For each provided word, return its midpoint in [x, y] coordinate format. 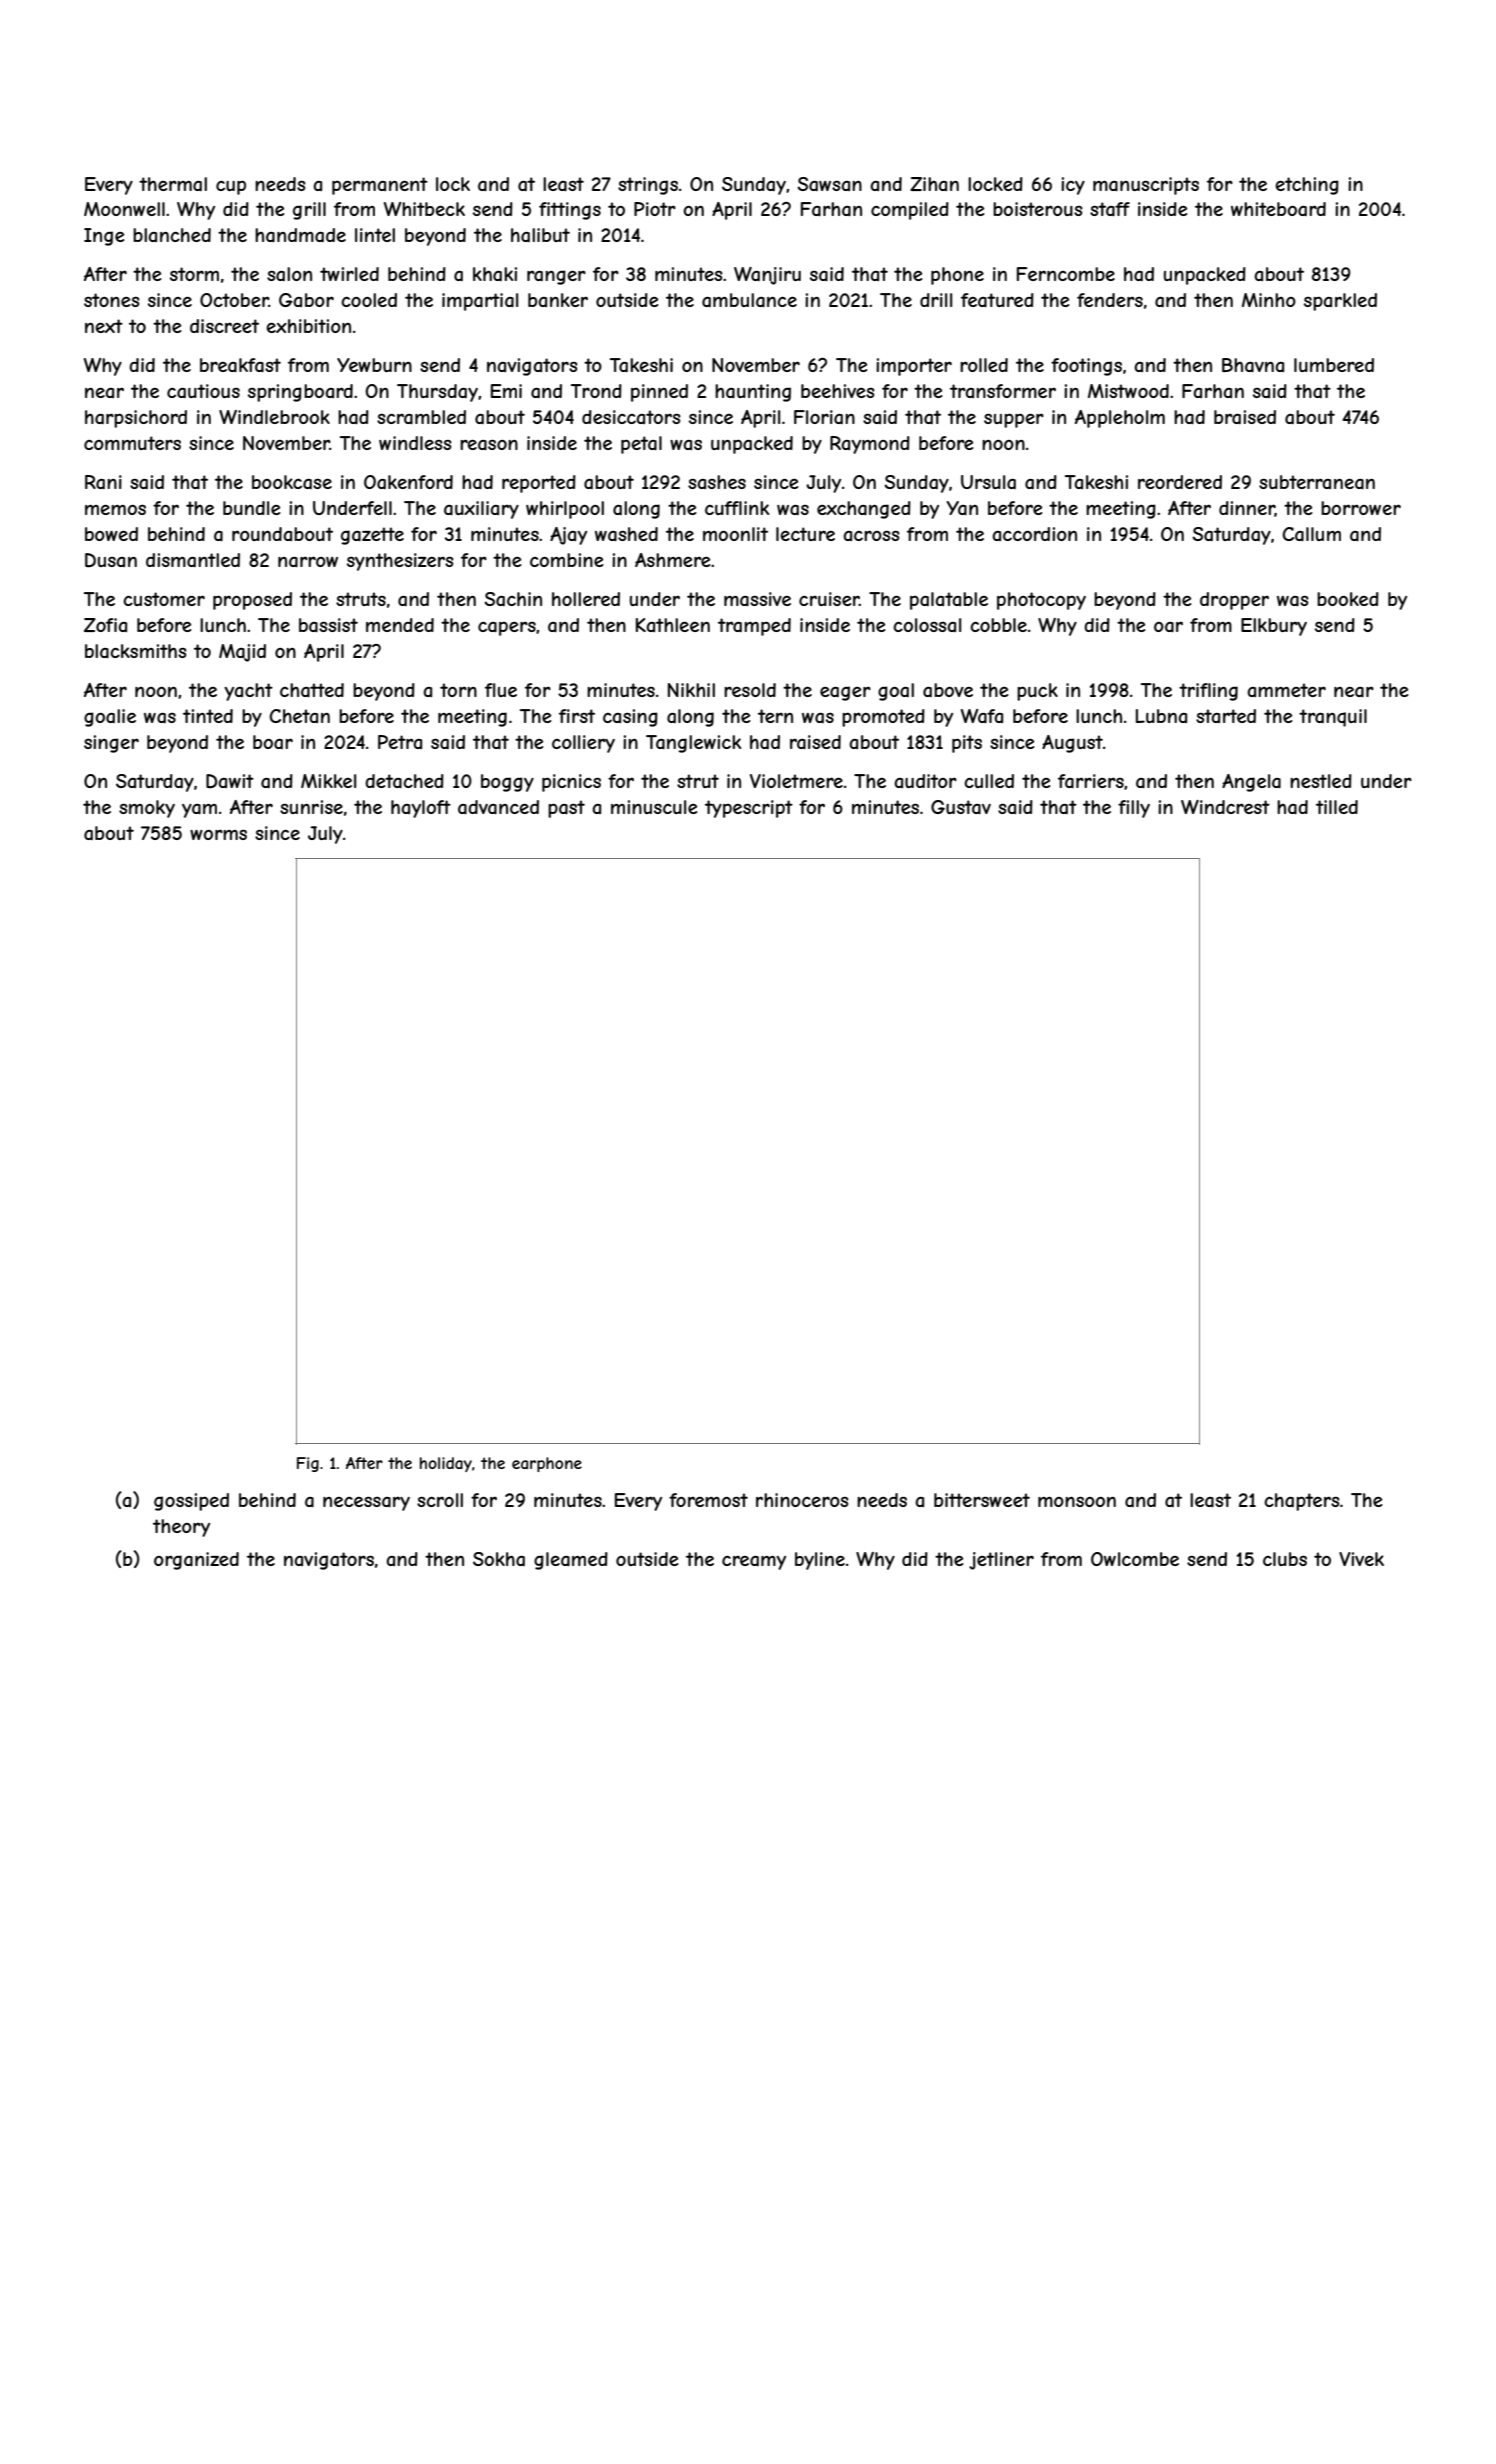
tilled [1337, 807]
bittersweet [982, 1500]
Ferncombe [1066, 274]
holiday [446, 1464]
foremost [708, 1500]
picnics [571, 783]
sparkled [1340, 302]
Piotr [655, 209]
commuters [132, 443]
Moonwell [124, 209]
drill [936, 300]
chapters [1302, 1502]
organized [196, 1561]
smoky [147, 809]
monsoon [1077, 1502]
